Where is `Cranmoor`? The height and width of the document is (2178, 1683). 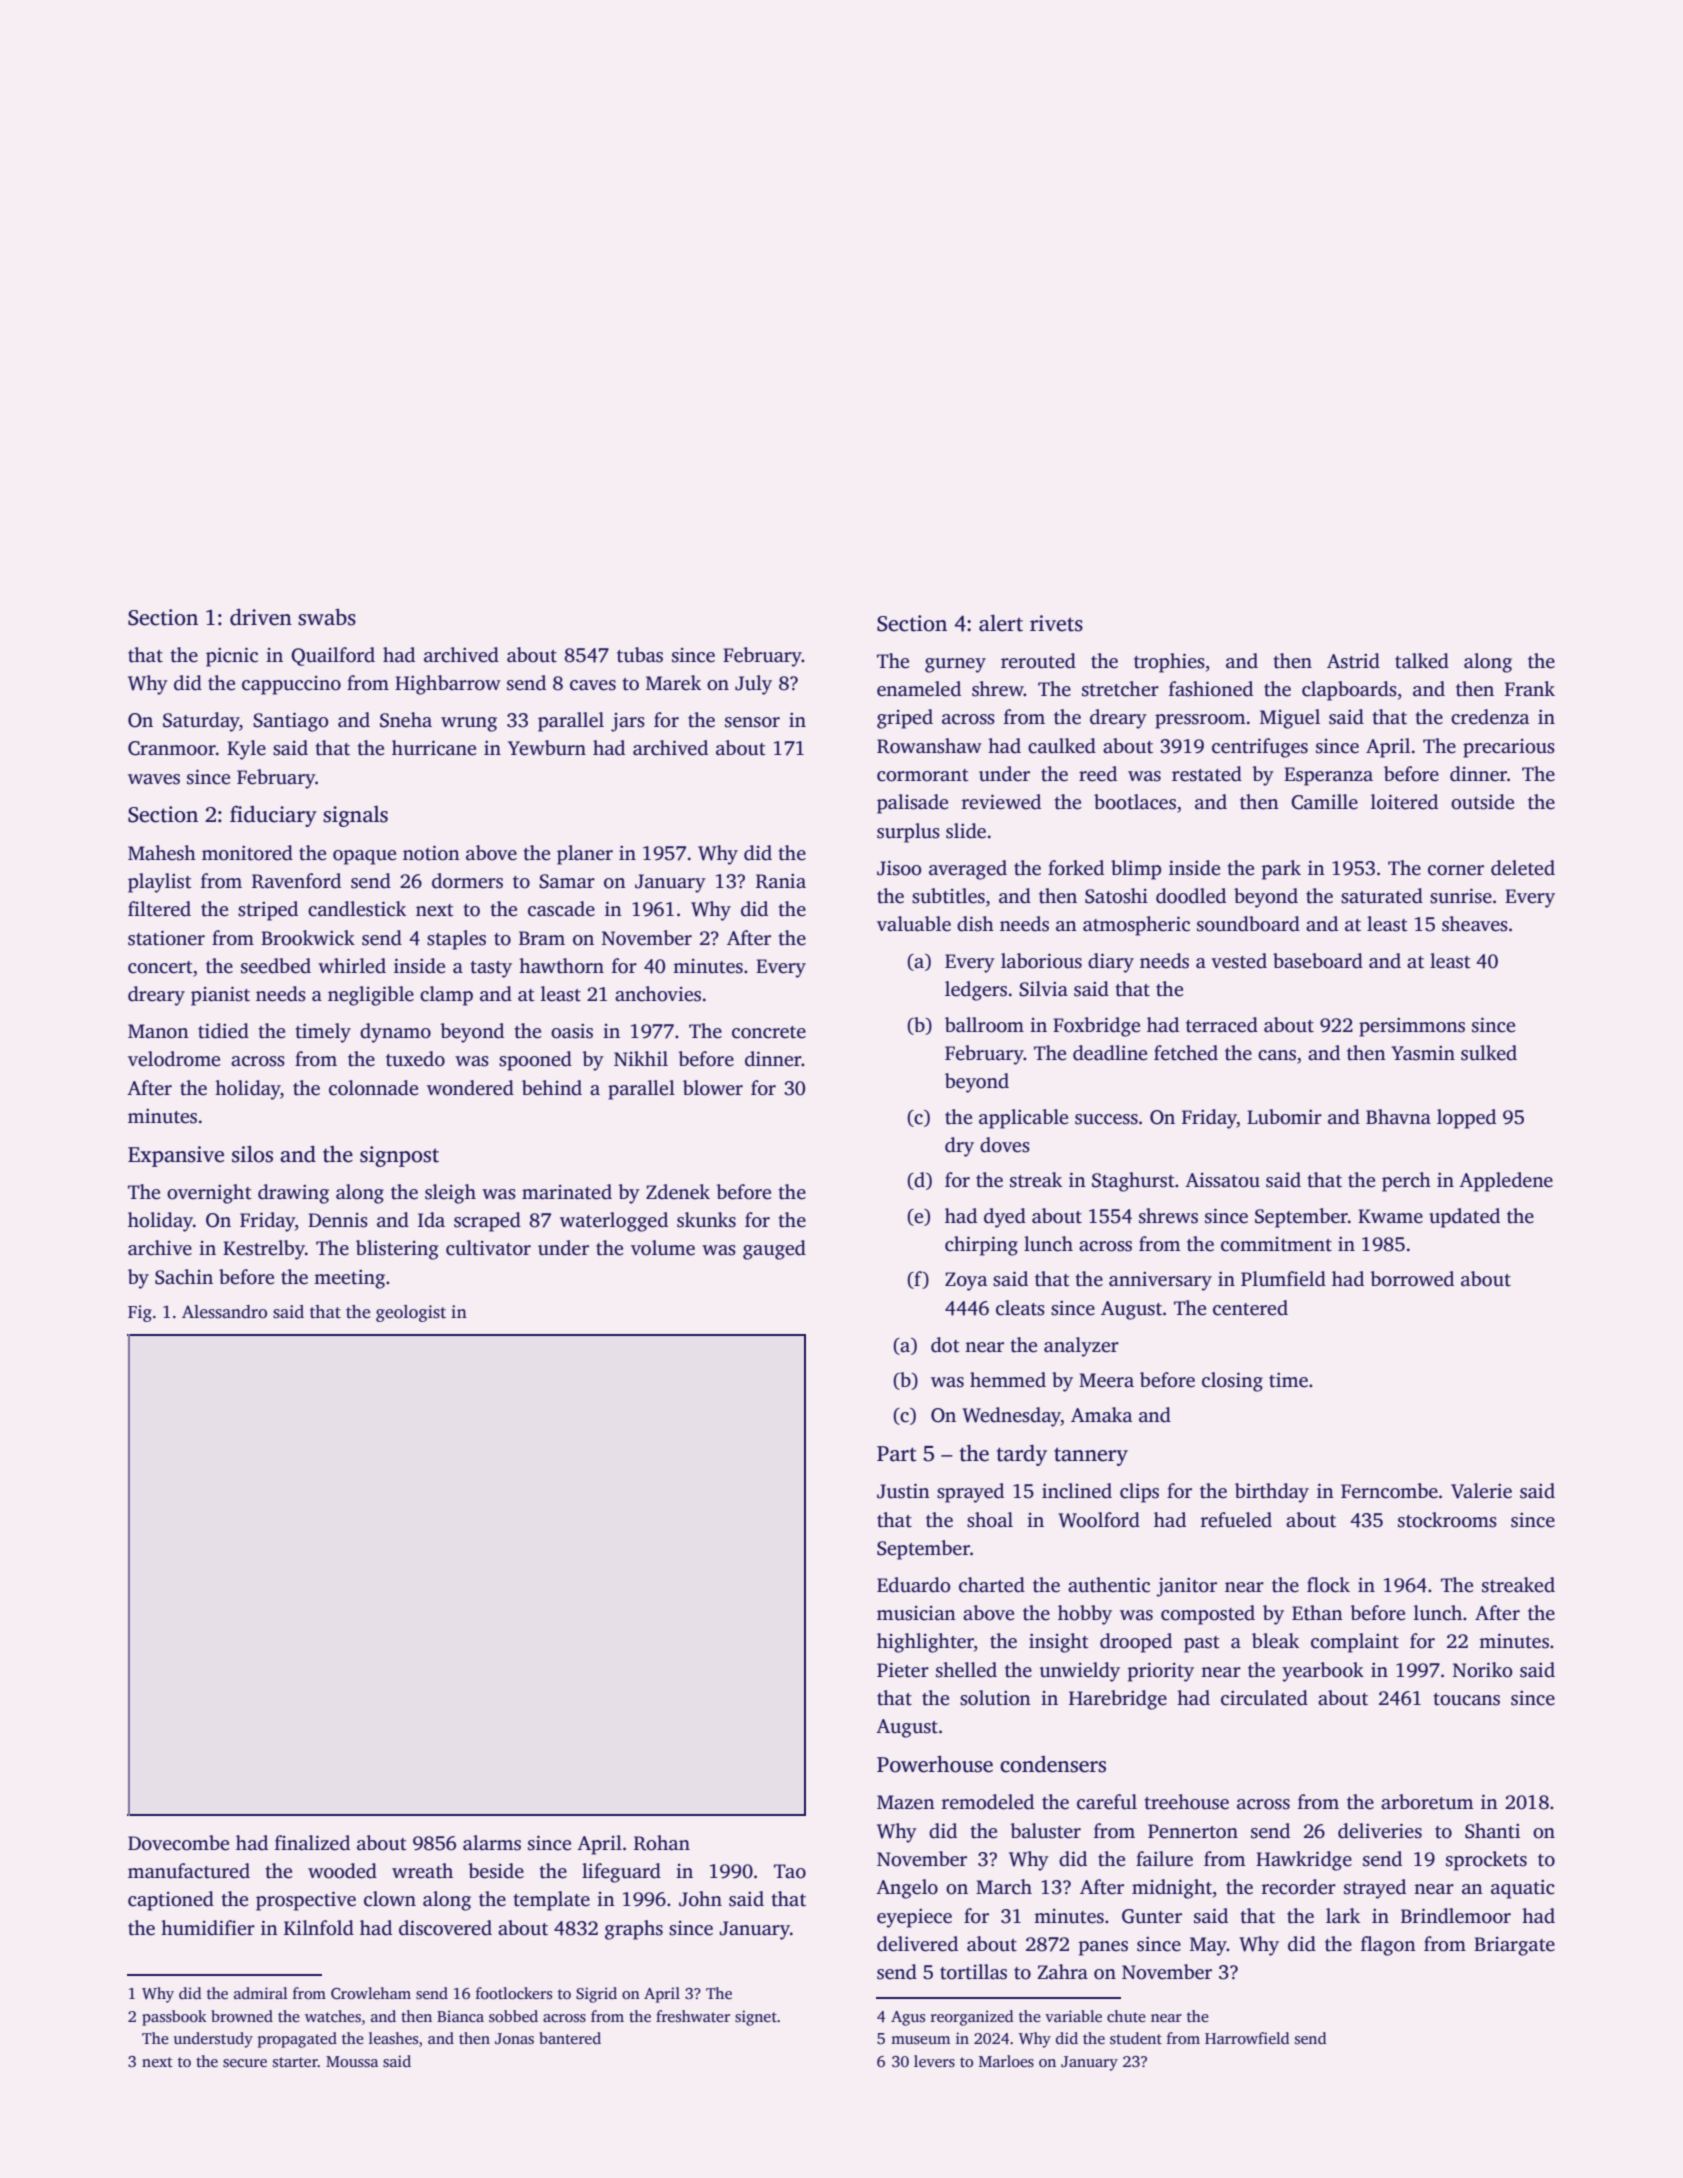
Cranmoor is located at coordinates (172, 748).
